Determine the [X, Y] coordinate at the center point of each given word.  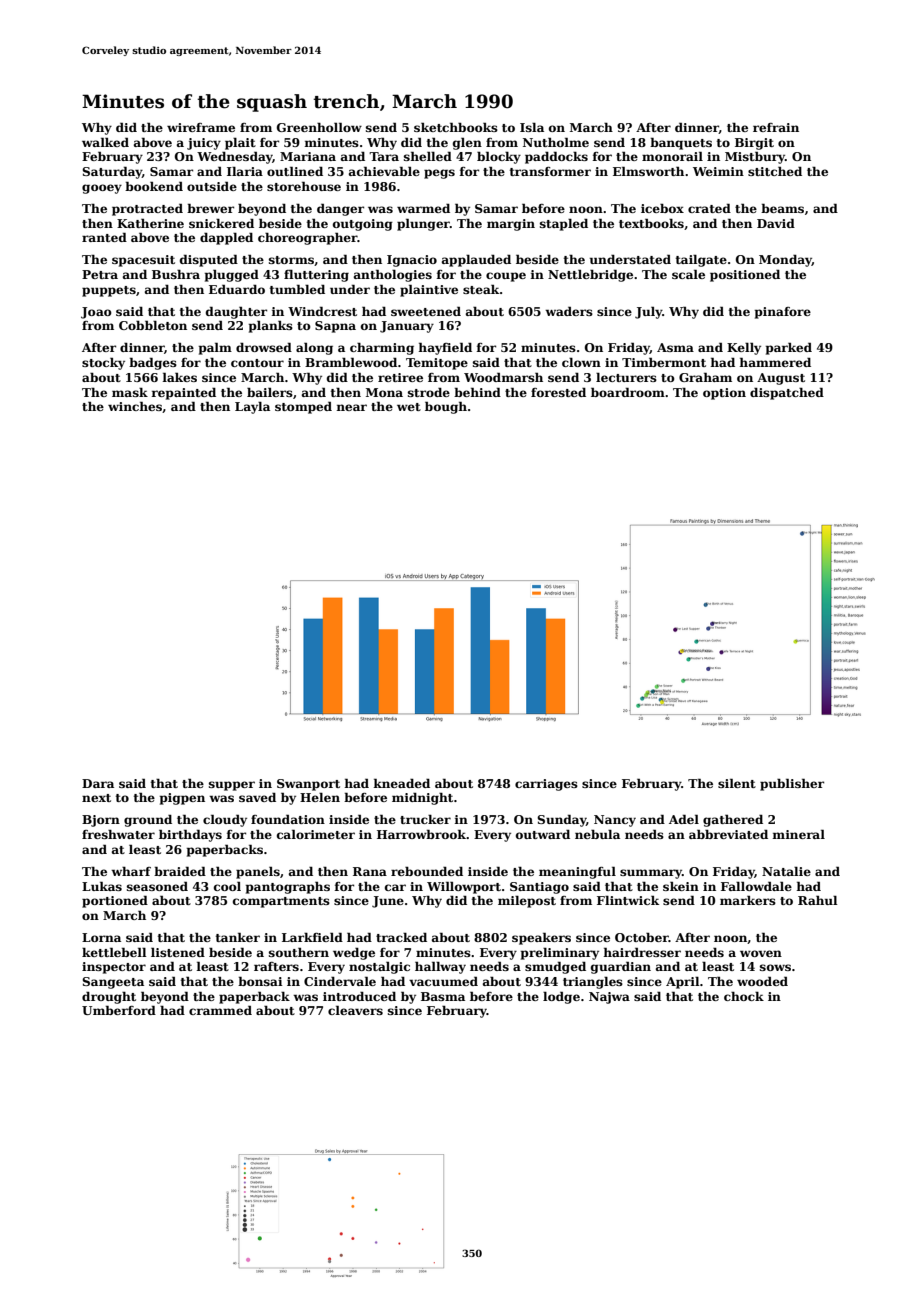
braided [180, 871]
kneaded [401, 783]
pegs [439, 174]
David [776, 223]
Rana [370, 871]
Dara [98, 783]
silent [737, 783]
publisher [792, 784]
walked [105, 142]
